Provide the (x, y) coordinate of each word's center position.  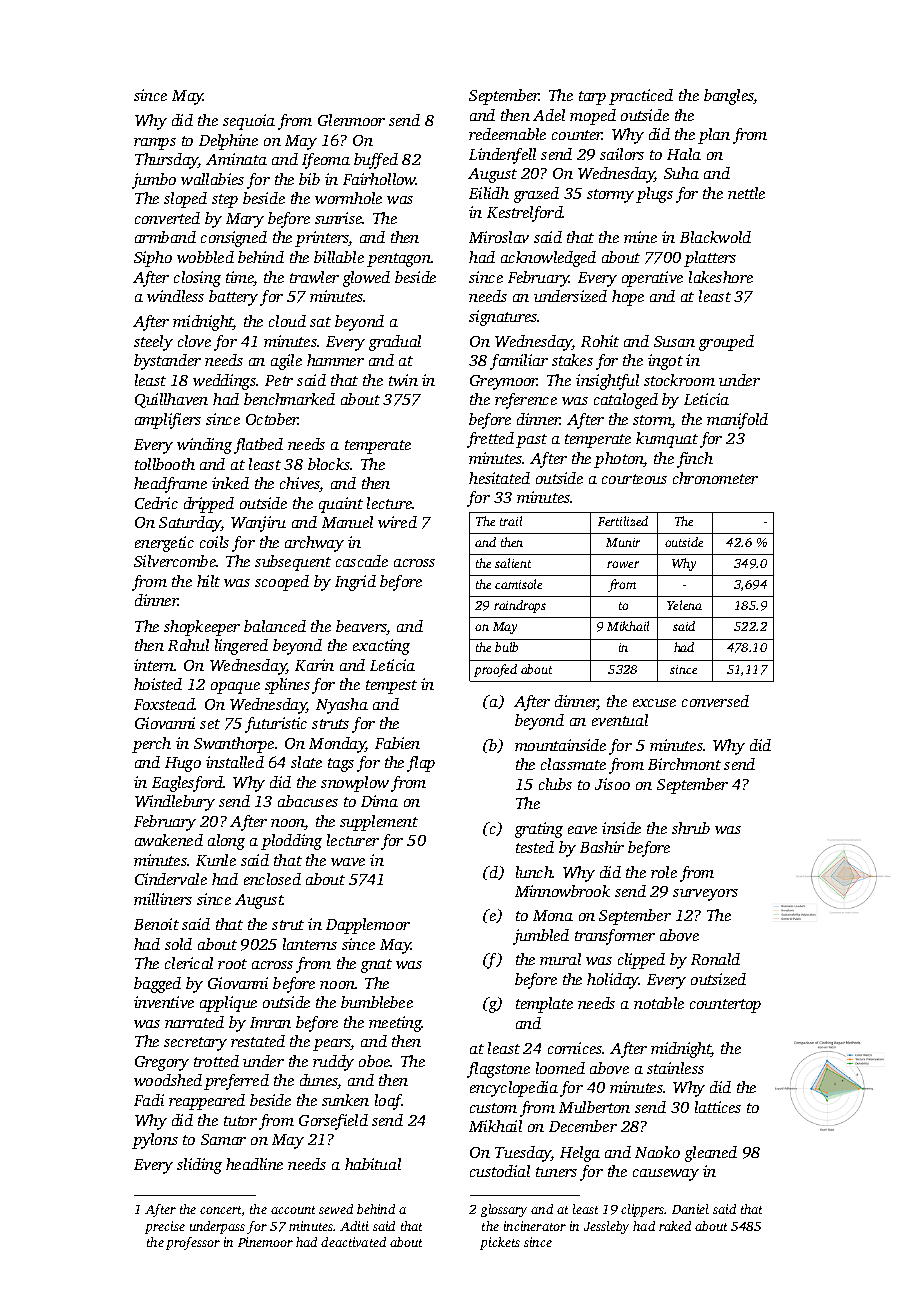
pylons (155, 1141)
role (664, 872)
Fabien (397, 743)
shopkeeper (202, 628)
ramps (155, 144)
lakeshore (721, 277)
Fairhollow (379, 179)
